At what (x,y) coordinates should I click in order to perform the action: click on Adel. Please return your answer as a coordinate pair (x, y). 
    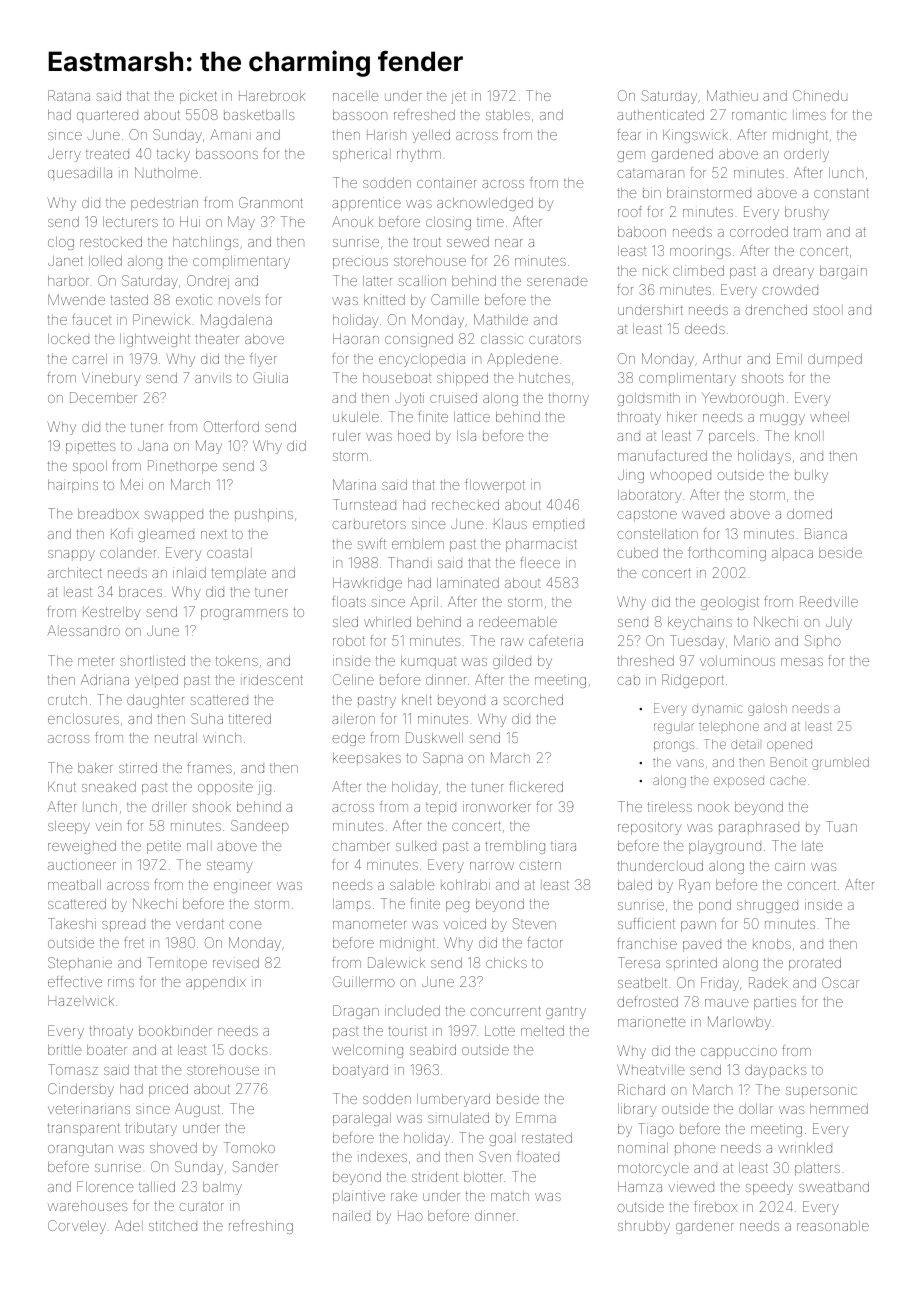
    Looking at the image, I should click on (129, 1225).
